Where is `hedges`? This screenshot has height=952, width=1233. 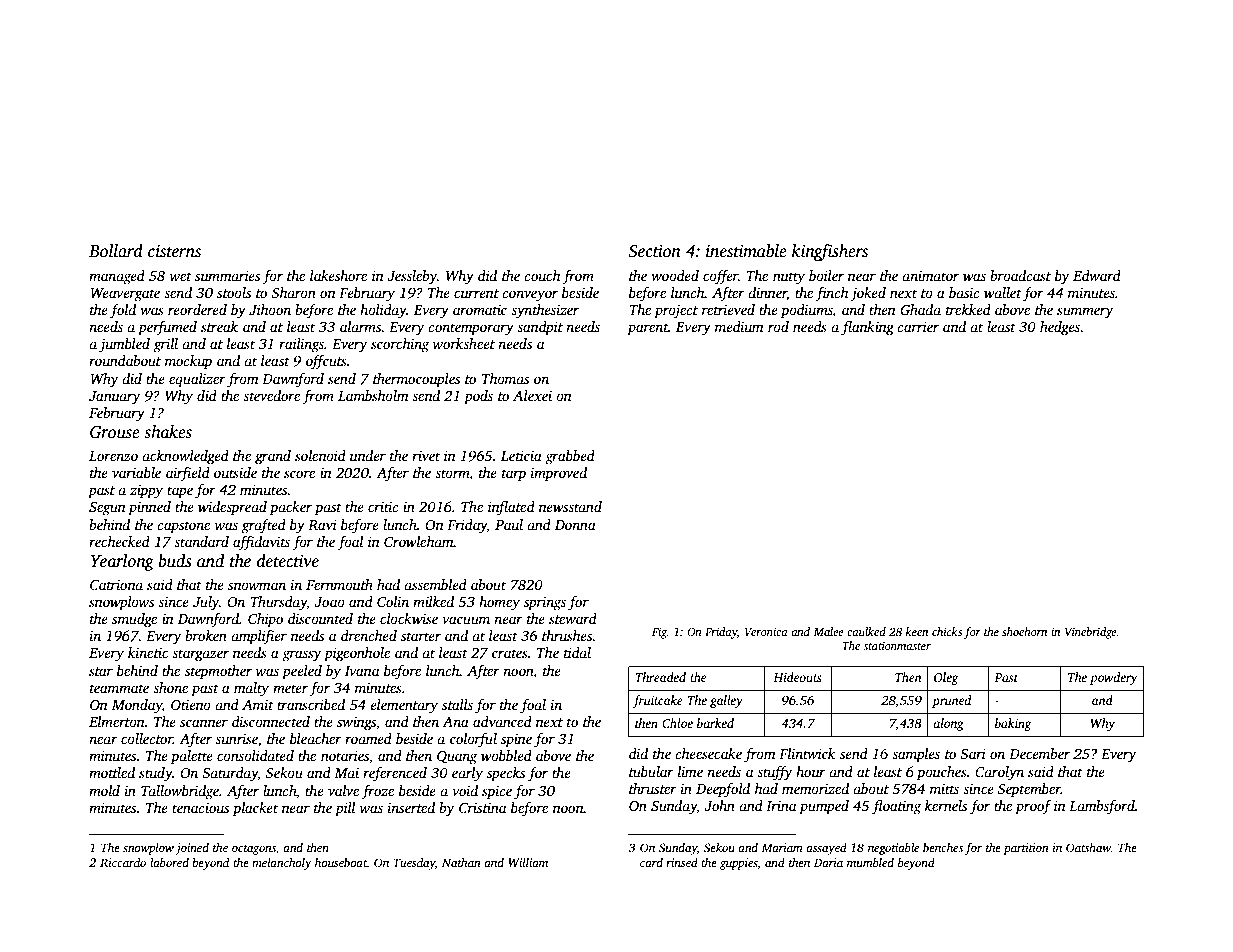 hedges is located at coordinates (1060, 328).
